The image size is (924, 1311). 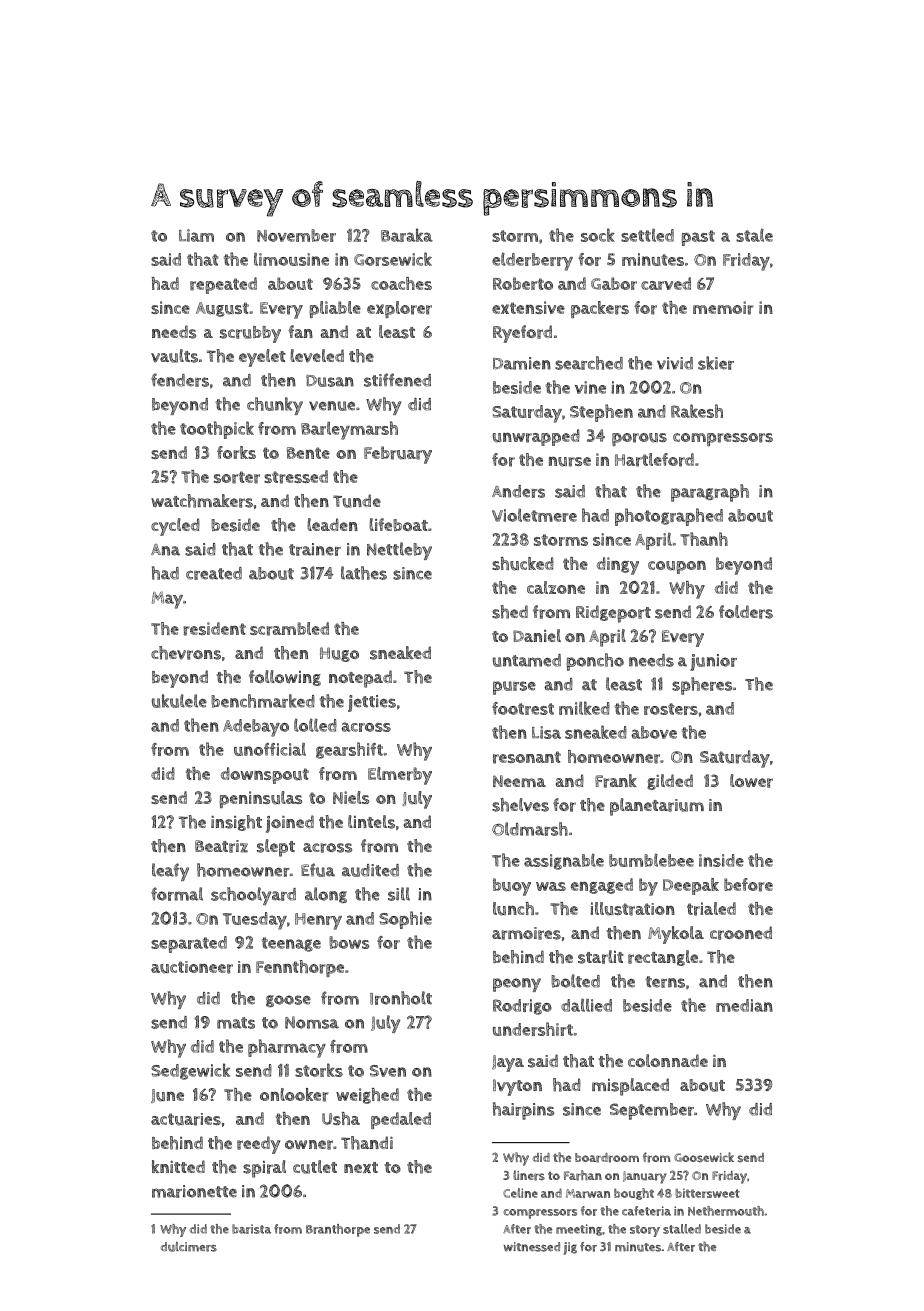 I want to click on lower, so click(x=751, y=781).
